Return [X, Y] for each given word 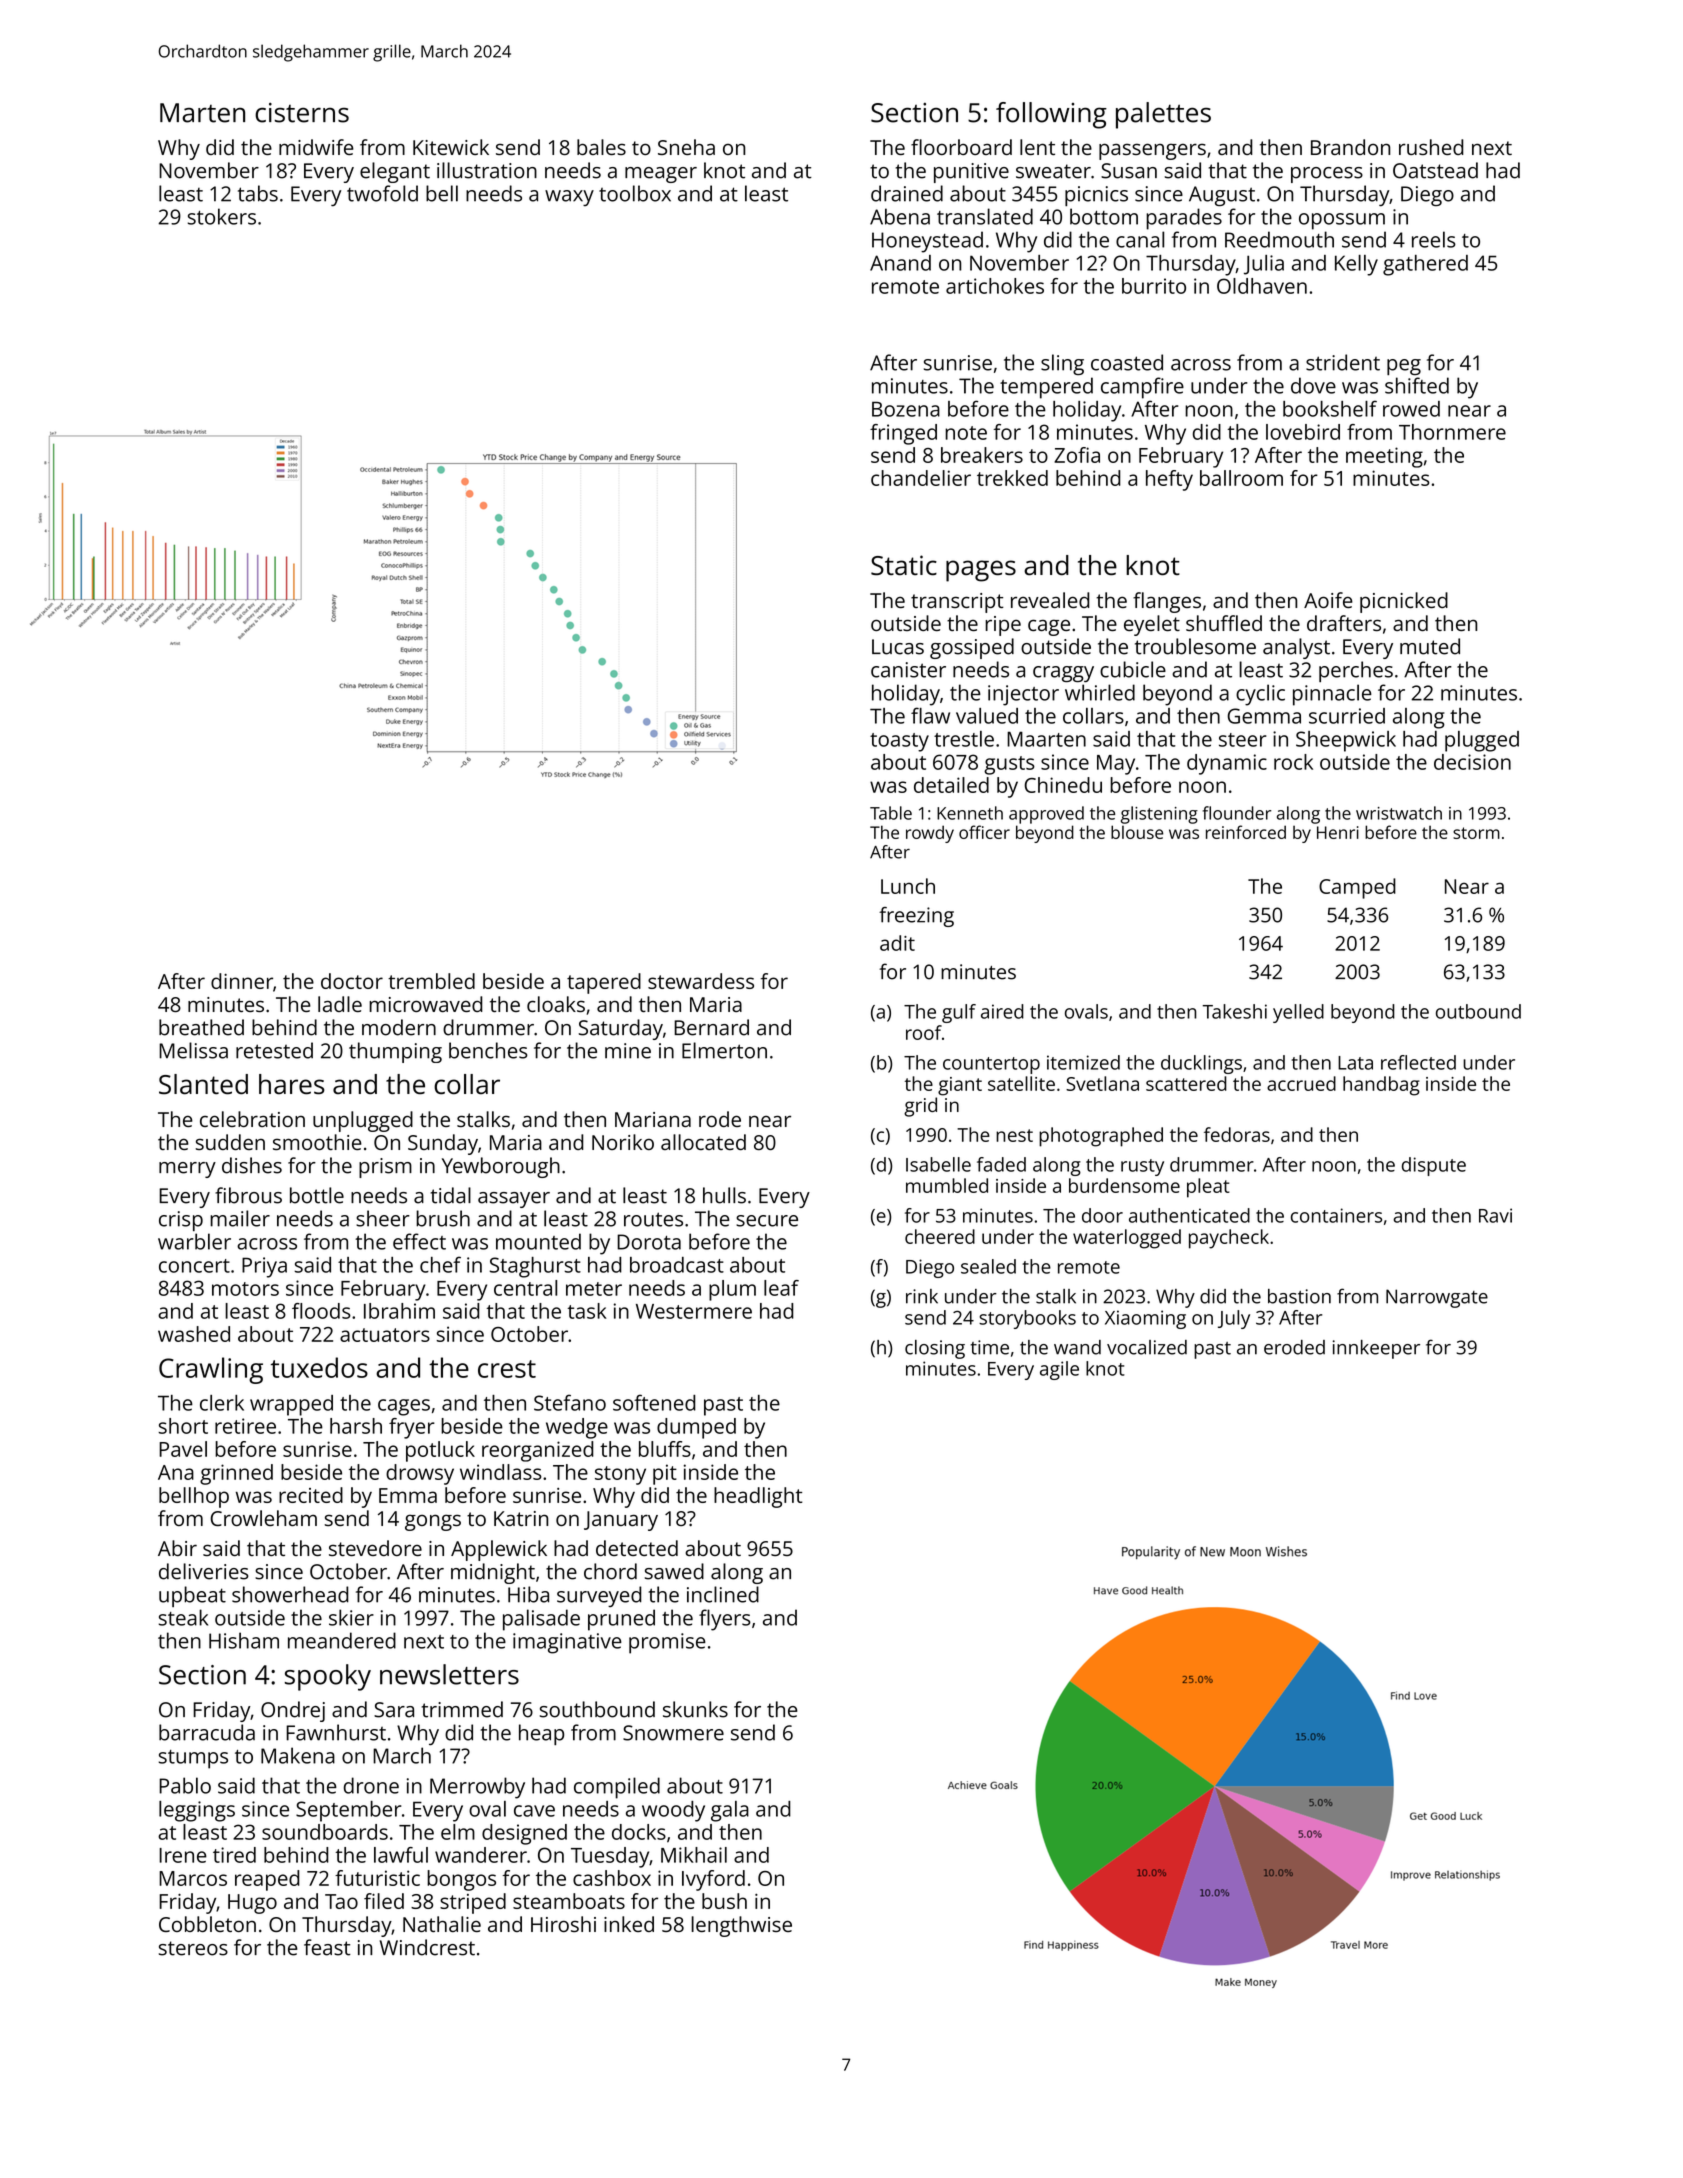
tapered [604, 983]
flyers [725, 1620]
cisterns [302, 113]
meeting [1384, 457]
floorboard [961, 147]
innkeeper [1376, 1349]
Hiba [528, 1594]
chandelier [921, 478]
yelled [1298, 1013]
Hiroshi [563, 1924]
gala [730, 1811]
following [1051, 115]
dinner [242, 981]
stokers [222, 216]
